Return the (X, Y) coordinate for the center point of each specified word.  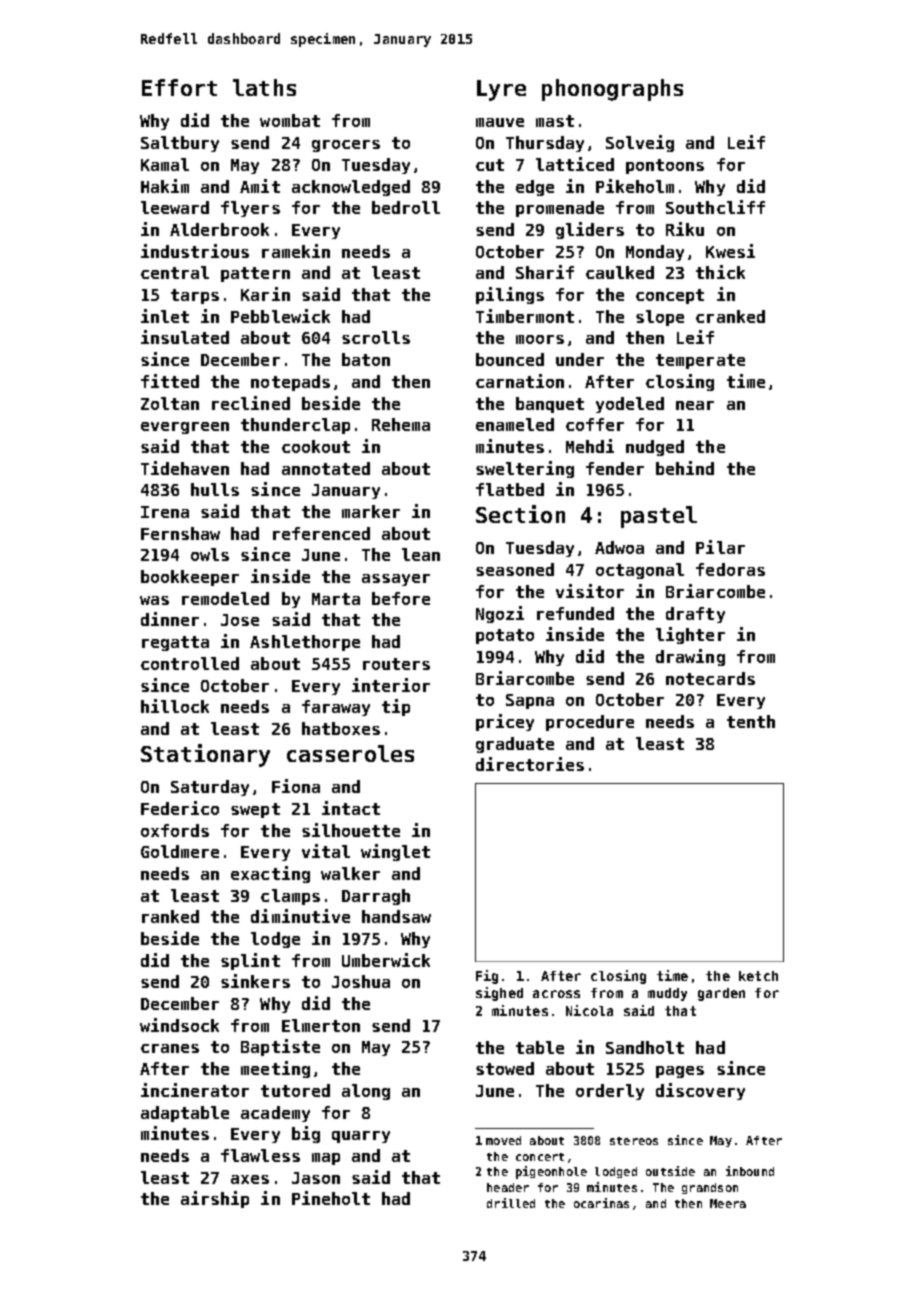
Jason (316, 1178)
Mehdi (590, 446)
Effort (179, 87)
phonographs (612, 90)
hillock (175, 706)
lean (421, 554)
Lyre (501, 90)
